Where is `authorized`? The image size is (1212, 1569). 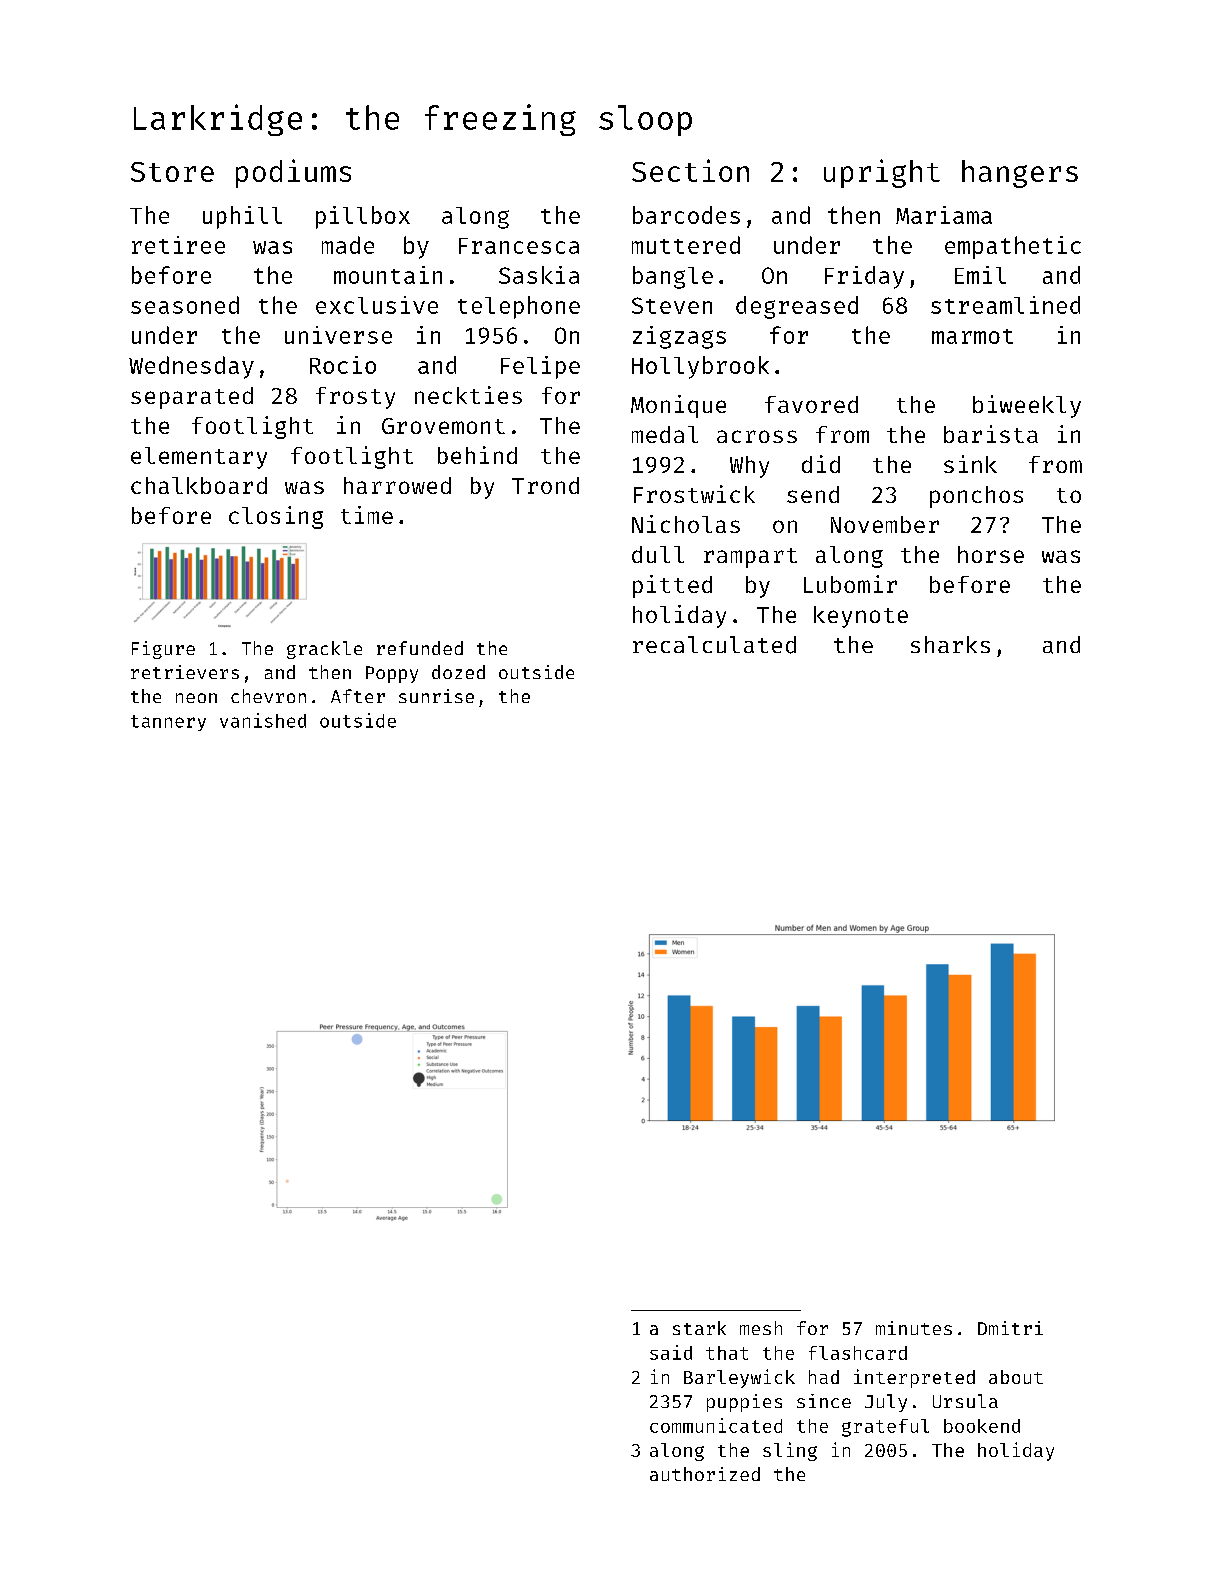 authorized is located at coordinates (705, 1474).
